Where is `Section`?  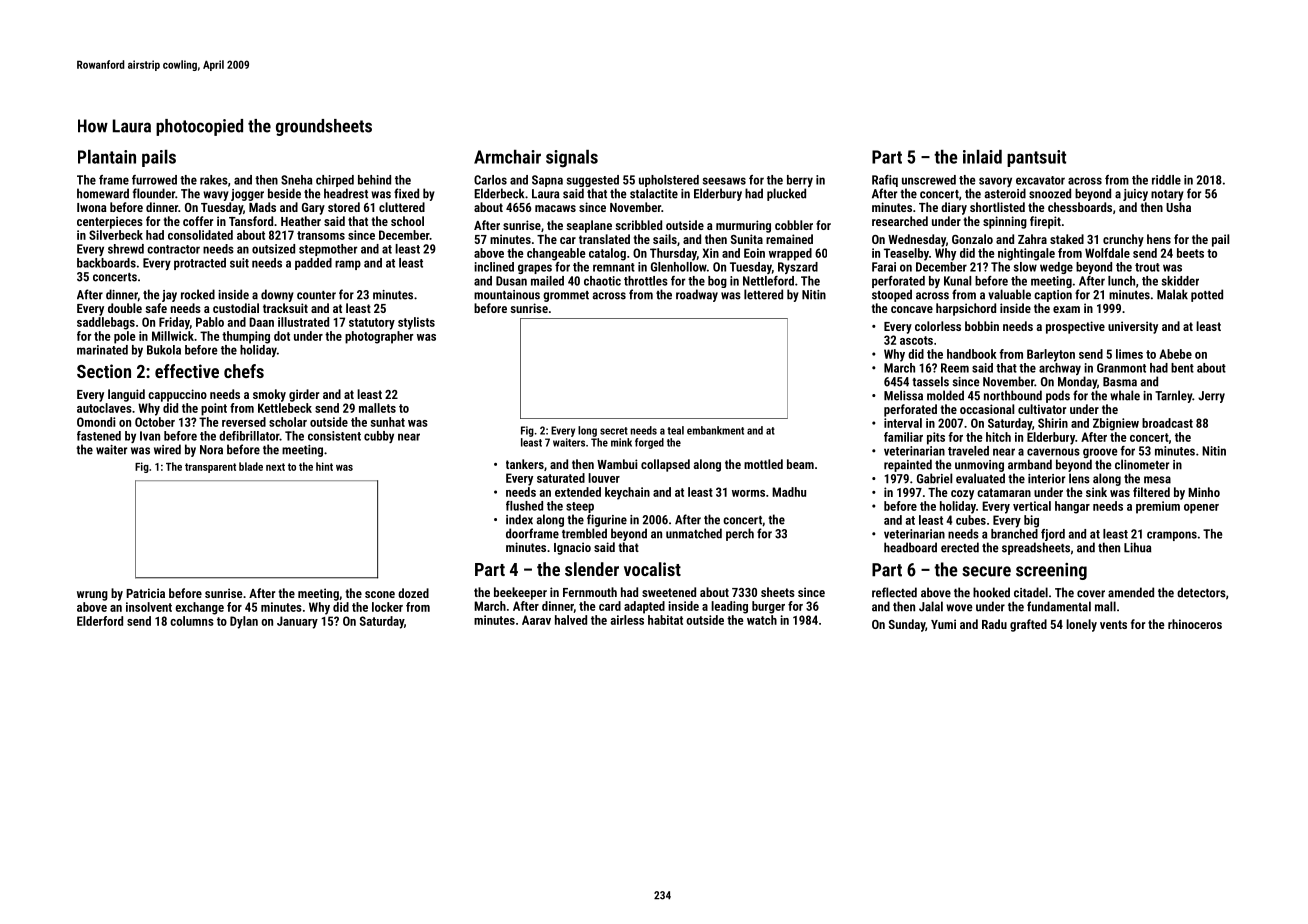 Section is located at coordinates (104, 371).
